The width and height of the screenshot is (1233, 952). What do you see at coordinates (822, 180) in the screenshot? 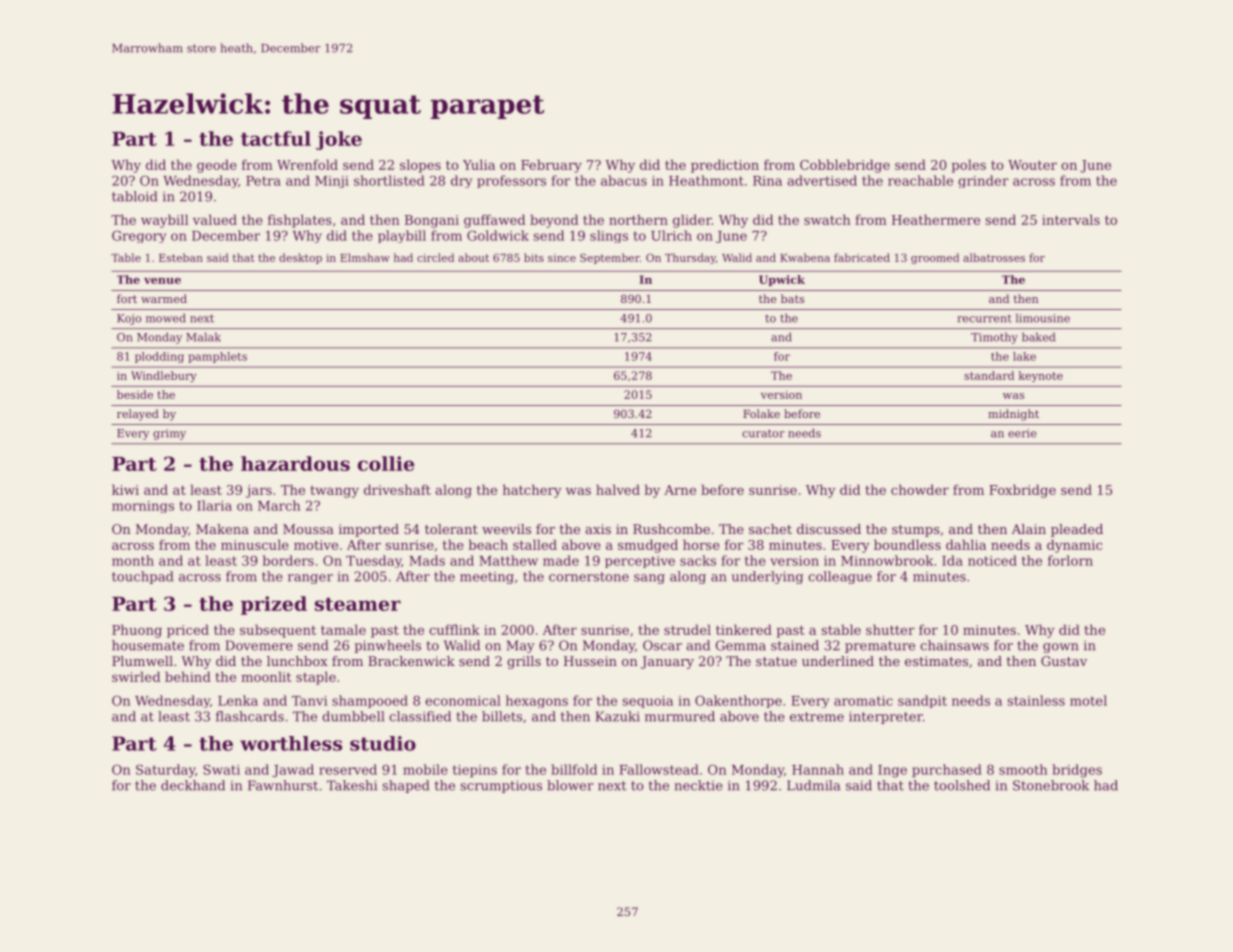
I see `advertised` at bounding box center [822, 180].
